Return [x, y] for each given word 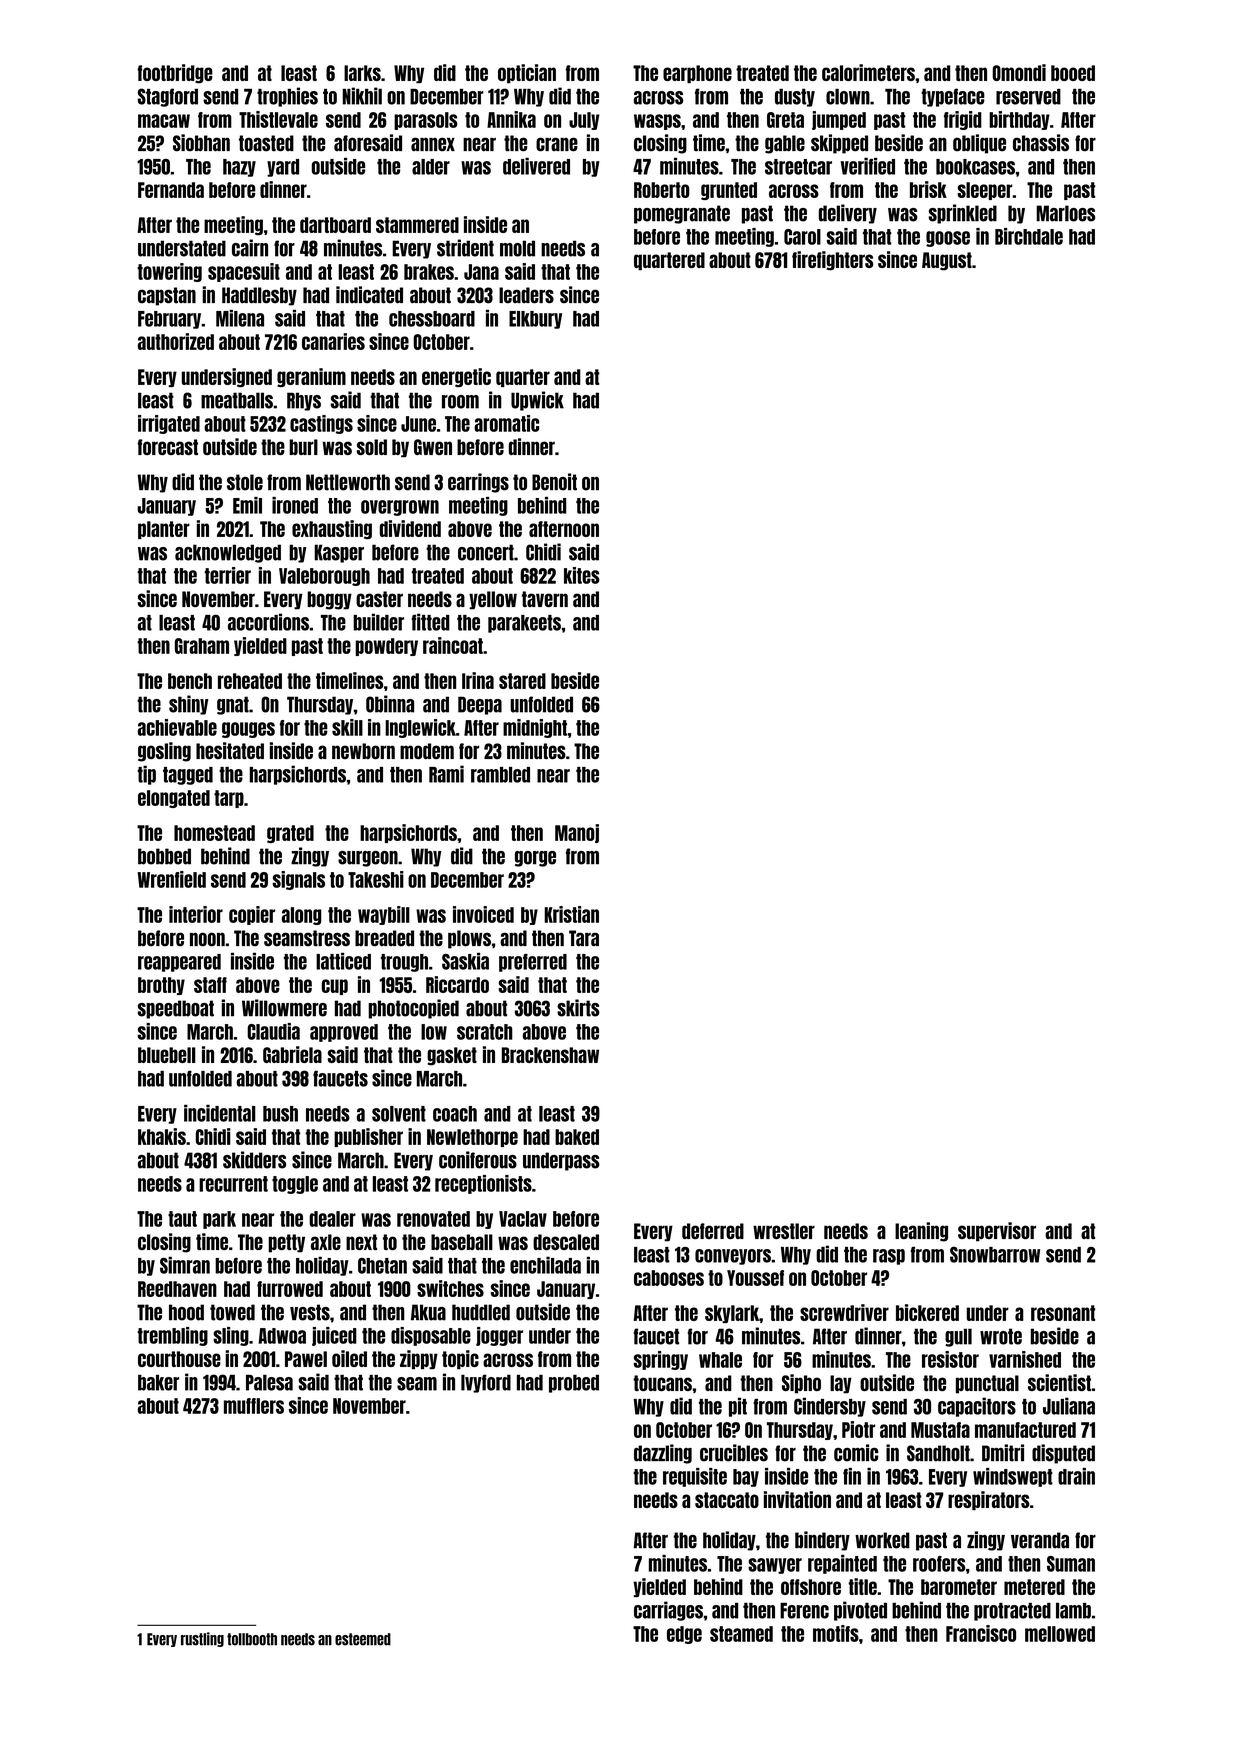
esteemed [363, 1639]
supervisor [997, 1232]
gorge [535, 859]
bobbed [164, 856]
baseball [462, 1242]
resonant [1063, 1313]
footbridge [175, 74]
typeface [953, 97]
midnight [535, 728]
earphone [697, 74]
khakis [162, 1136]
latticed [343, 961]
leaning [921, 1232]
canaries [333, 341]
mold [517, 248]
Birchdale [1029, 236]
